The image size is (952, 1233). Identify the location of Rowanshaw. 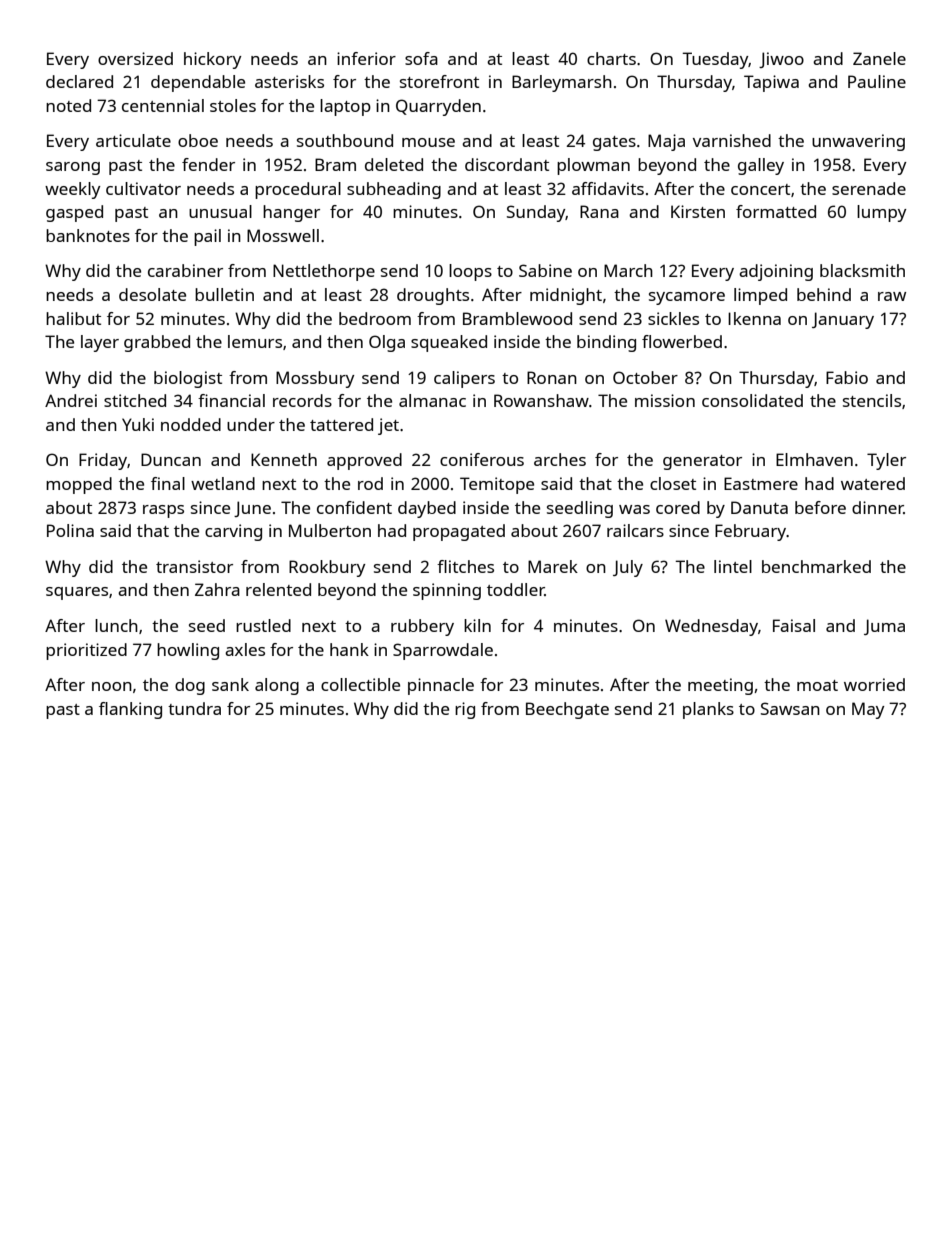
(541, 400).
